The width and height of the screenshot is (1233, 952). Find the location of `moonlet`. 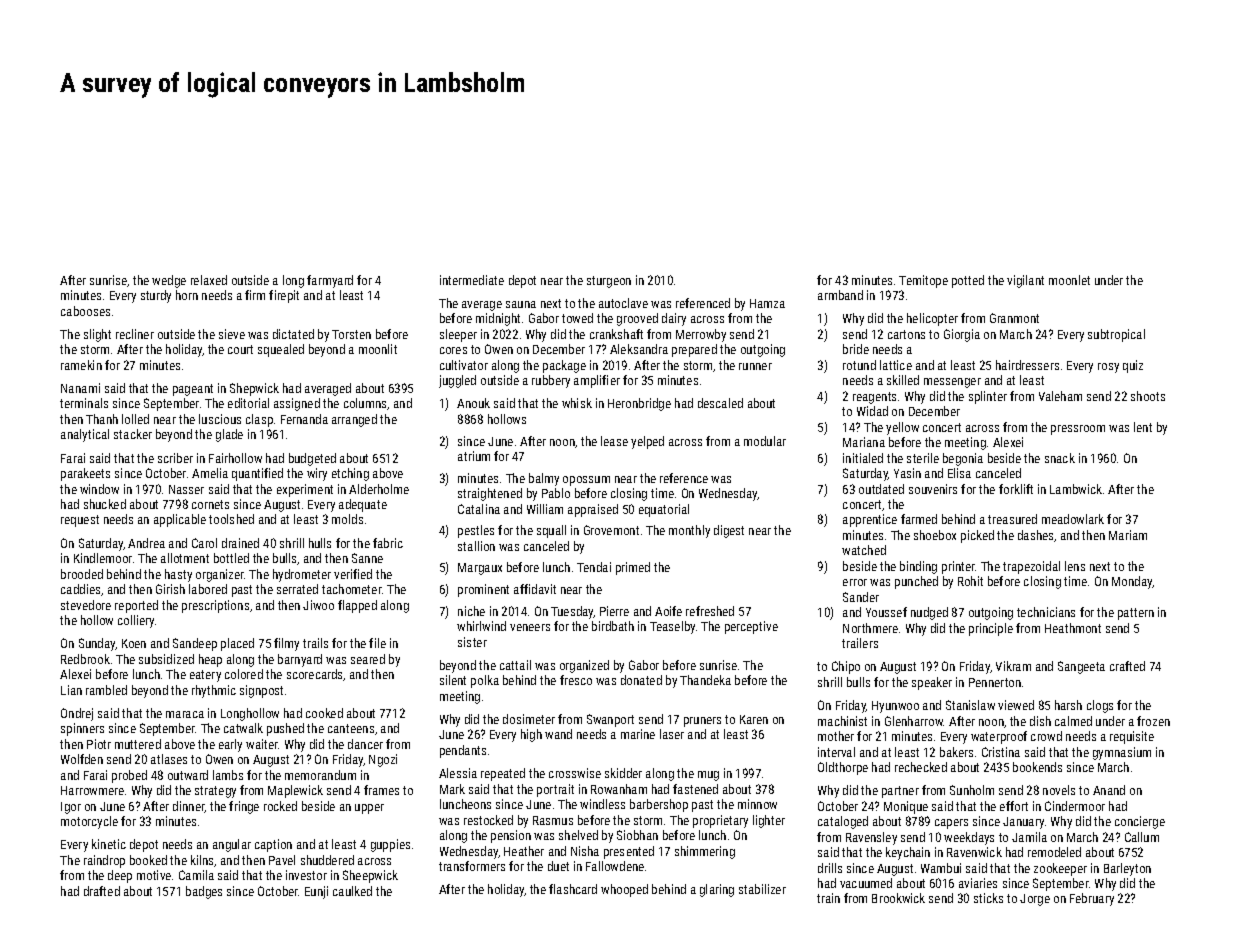

moonlet is located at coordinates (1069, 280).
